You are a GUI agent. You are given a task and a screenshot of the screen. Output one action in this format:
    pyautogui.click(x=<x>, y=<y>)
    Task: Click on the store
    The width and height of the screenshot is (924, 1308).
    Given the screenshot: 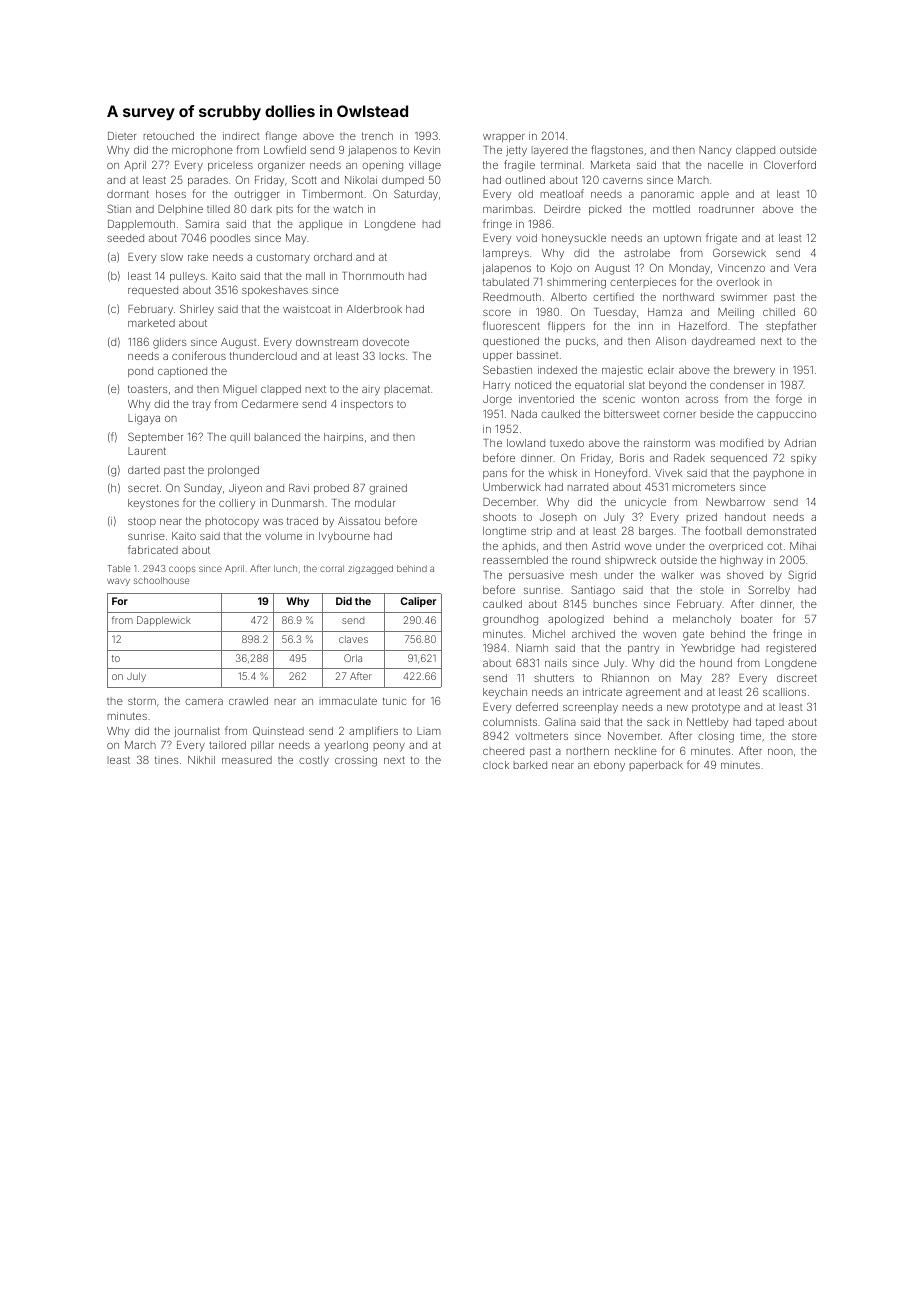 What is the action you would take?
    pyautogui.click(x=804, y=736)
